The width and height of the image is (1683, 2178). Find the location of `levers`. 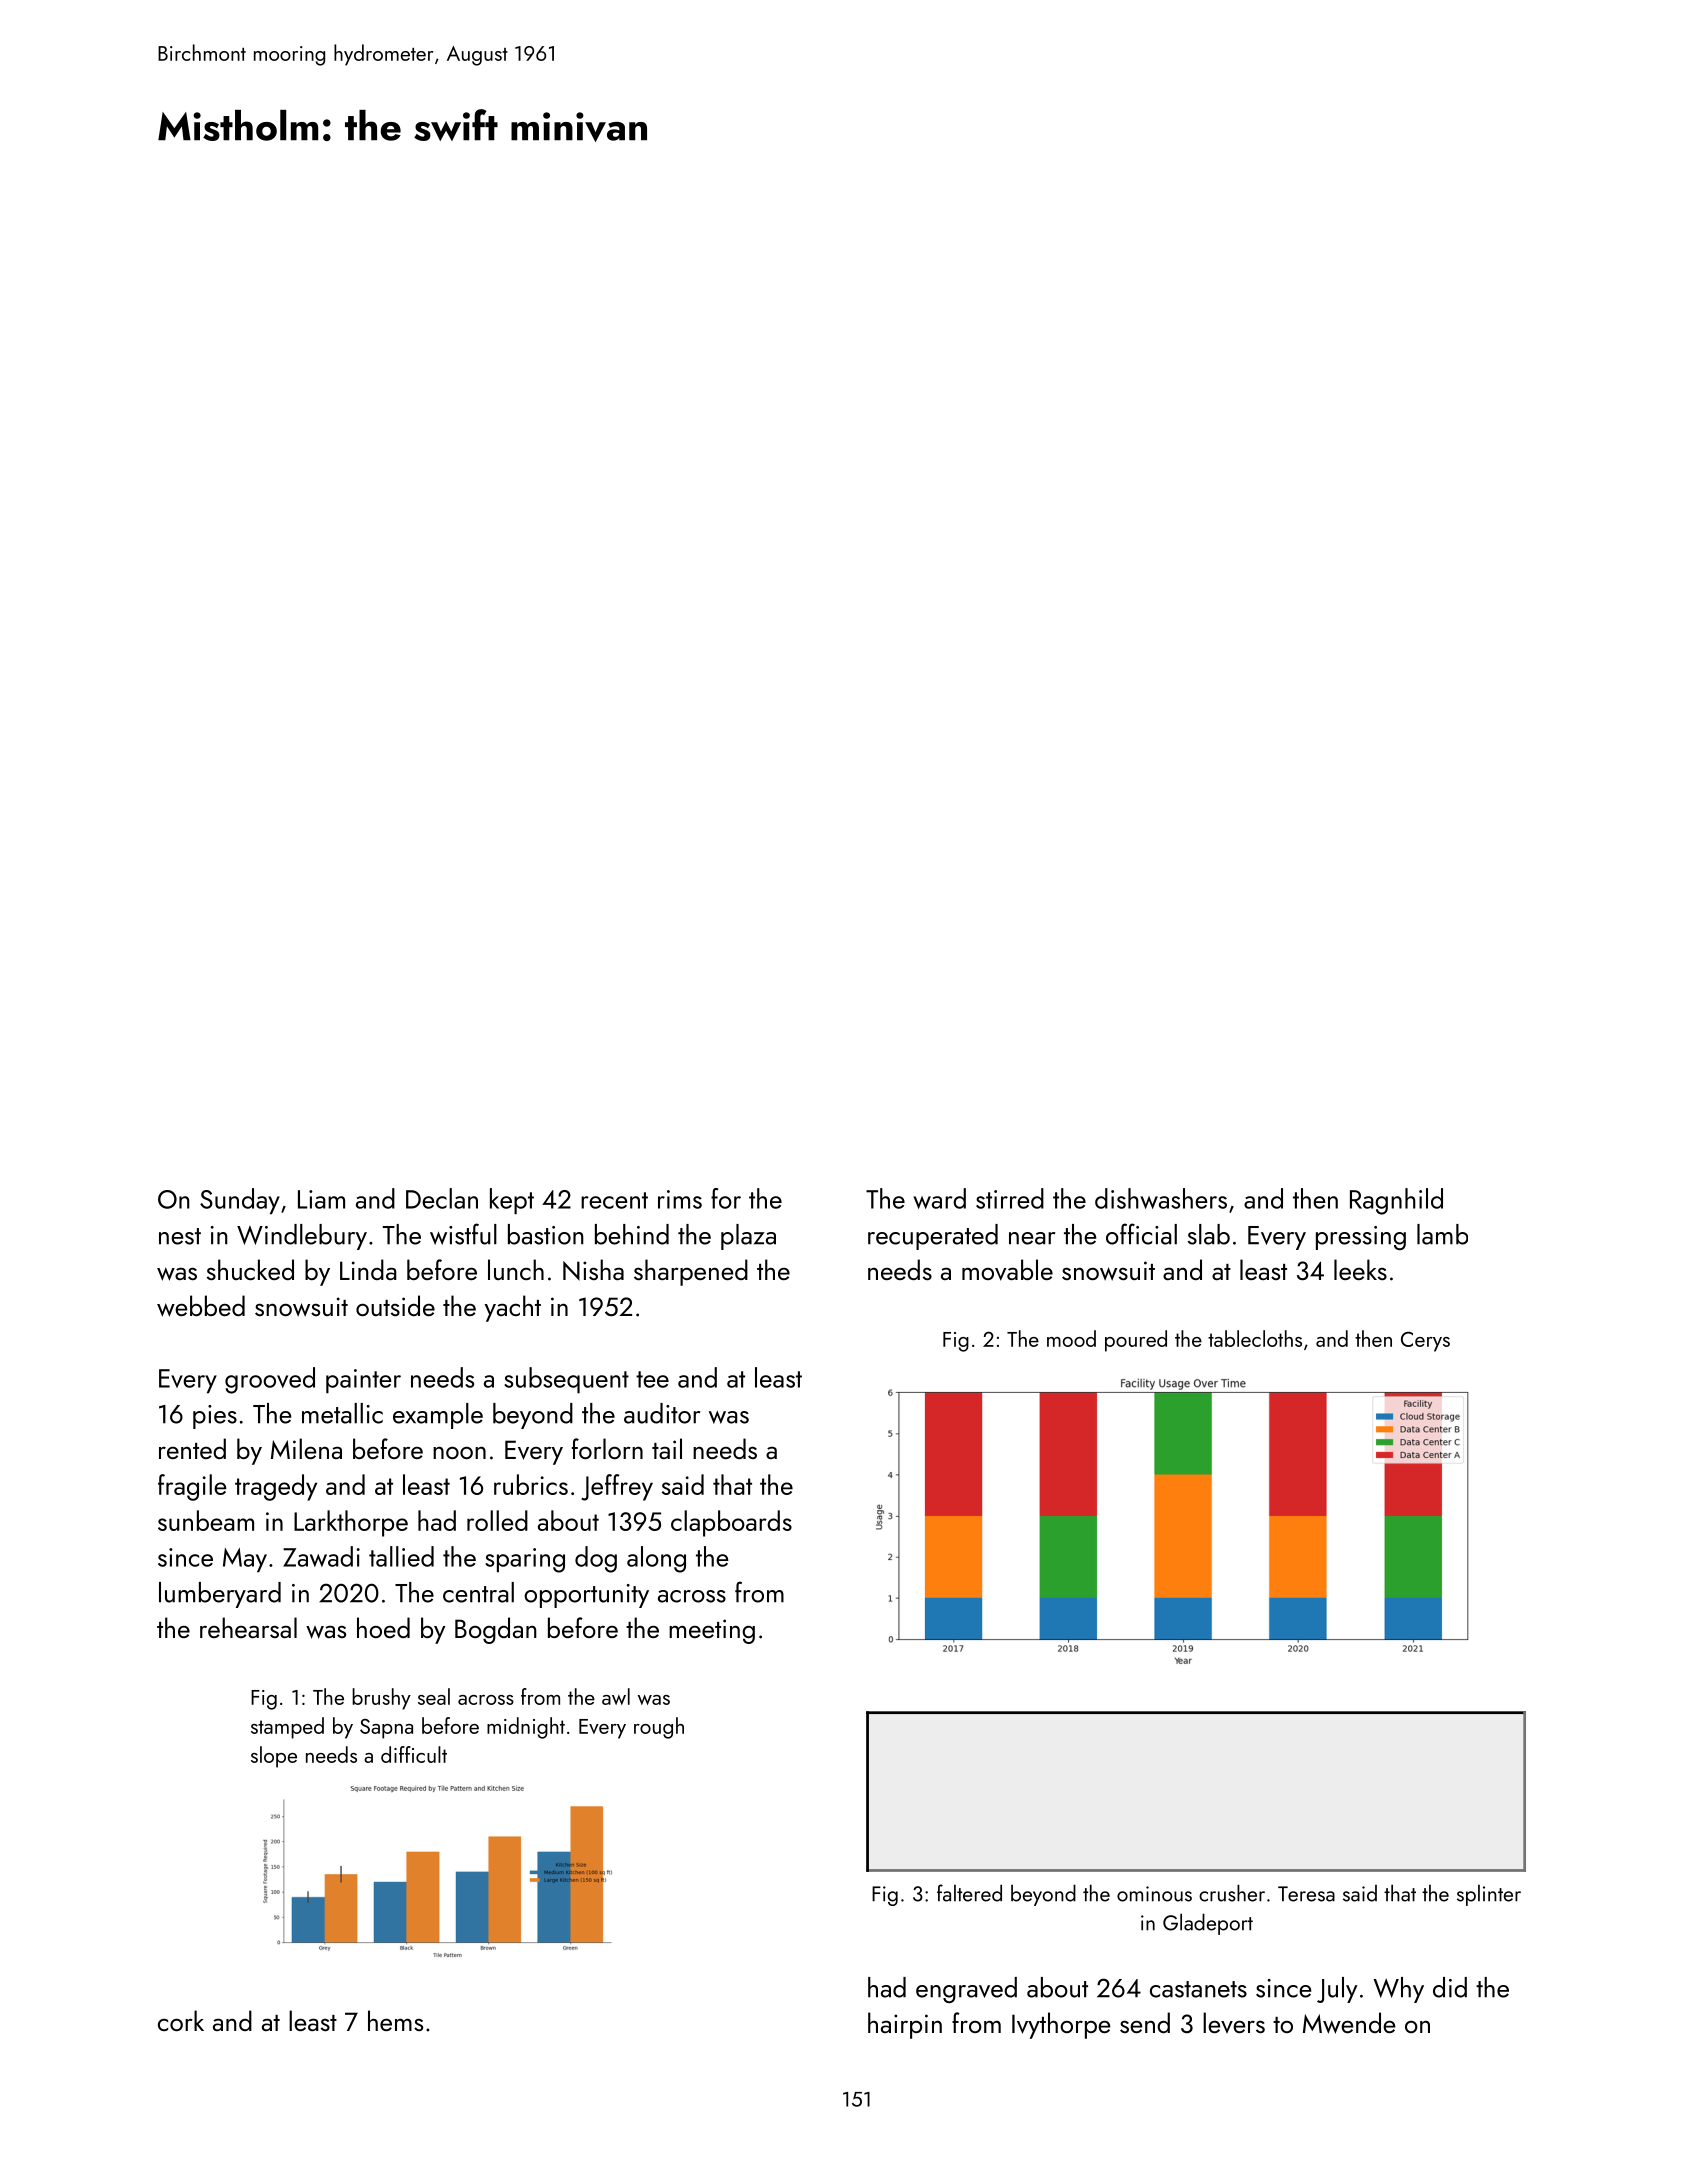

levers is located at coordinates (1234, 2022).
